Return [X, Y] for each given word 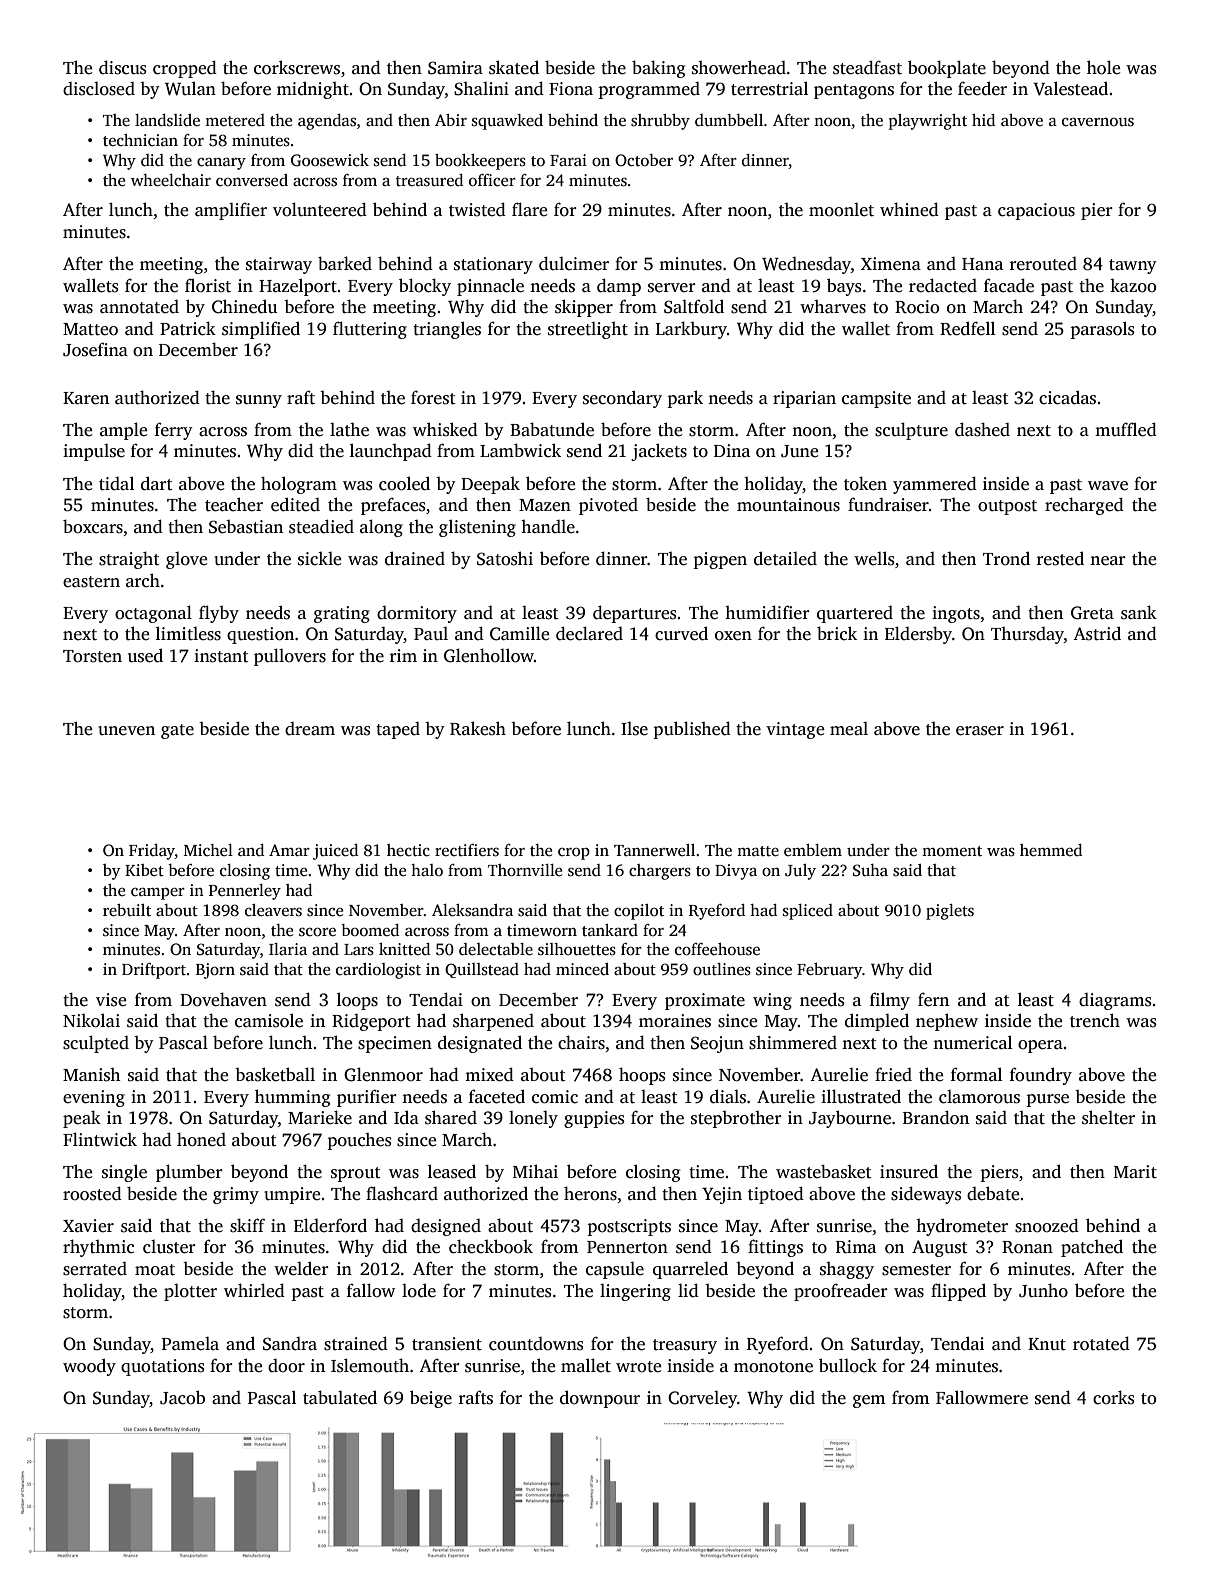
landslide [167, 120]
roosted [92, 1193]
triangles [447, 330]
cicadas [1067, 397]
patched [1092, 1248]
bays [844, 287]
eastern [91, 582]
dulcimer [574, 263]
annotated [139, 307]
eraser [980, 731]
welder [301, 1268]
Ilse [634, 729]
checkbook [491, 1246]
